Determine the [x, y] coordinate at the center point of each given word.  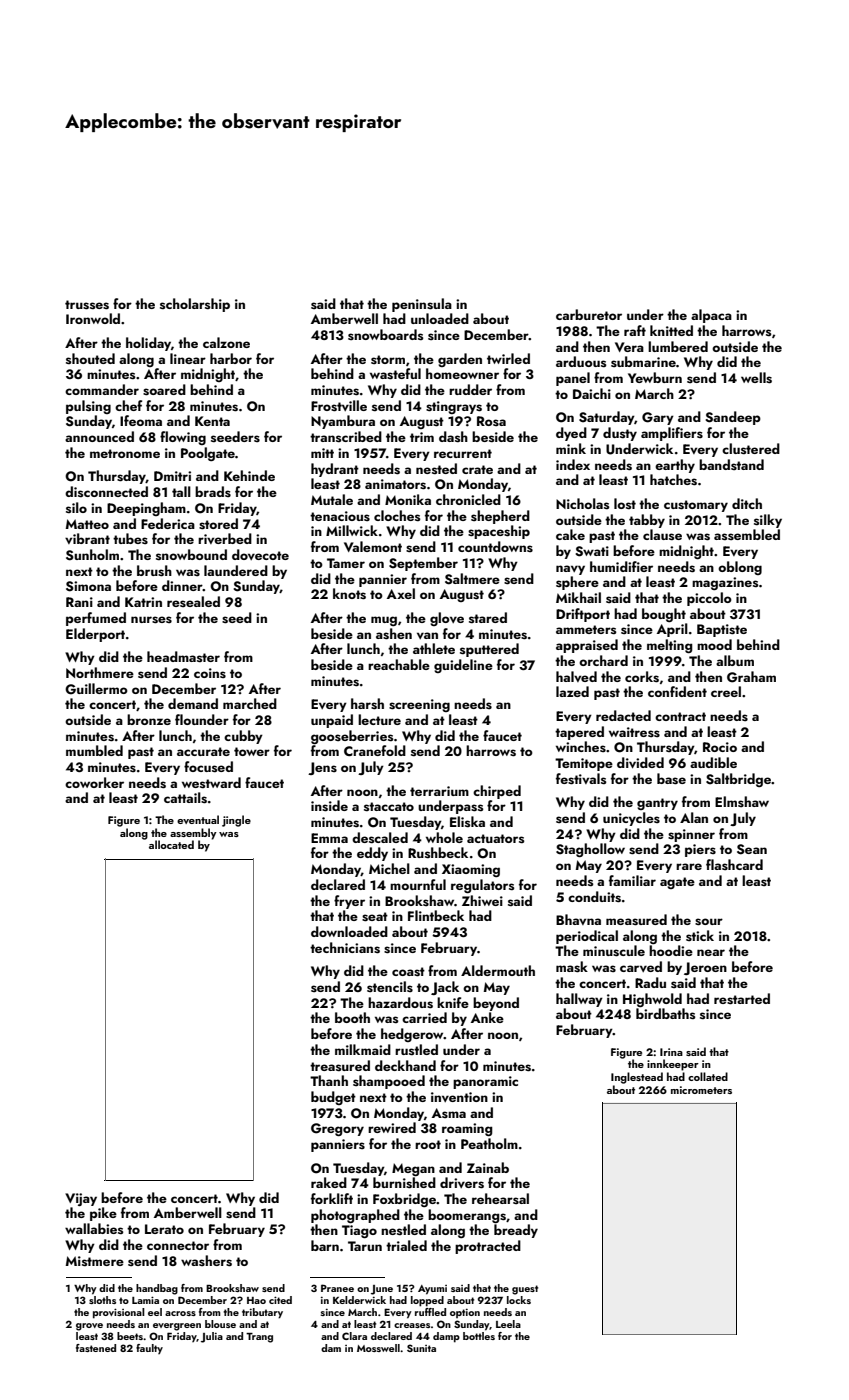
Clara [354, 1336]
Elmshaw [742, 802]
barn [325, 1245]
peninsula [422, 305]
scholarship [195, 305]
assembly [193, 834]
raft [635, 330]
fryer [349, 902]
